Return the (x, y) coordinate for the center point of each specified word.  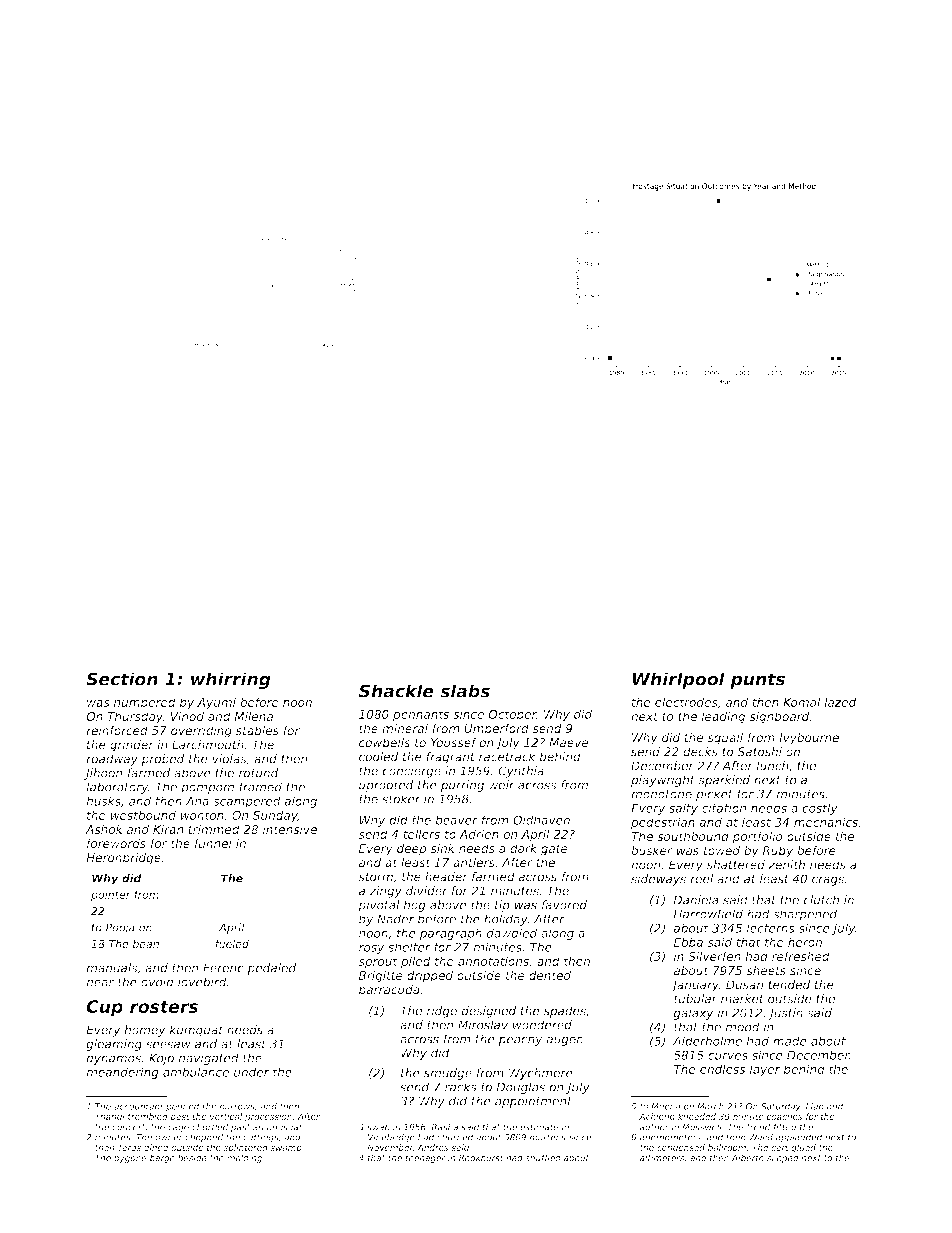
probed (163, 760)
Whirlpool (679, 680)
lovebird (202, 982)
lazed (840, 702)
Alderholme (707, 1041)
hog (414, 906)
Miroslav (483, 1025)
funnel (213, 843)
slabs (465, 691)
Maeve (569, 742)
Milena (253, 716)
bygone (130, 1158)
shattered (736, 865)
